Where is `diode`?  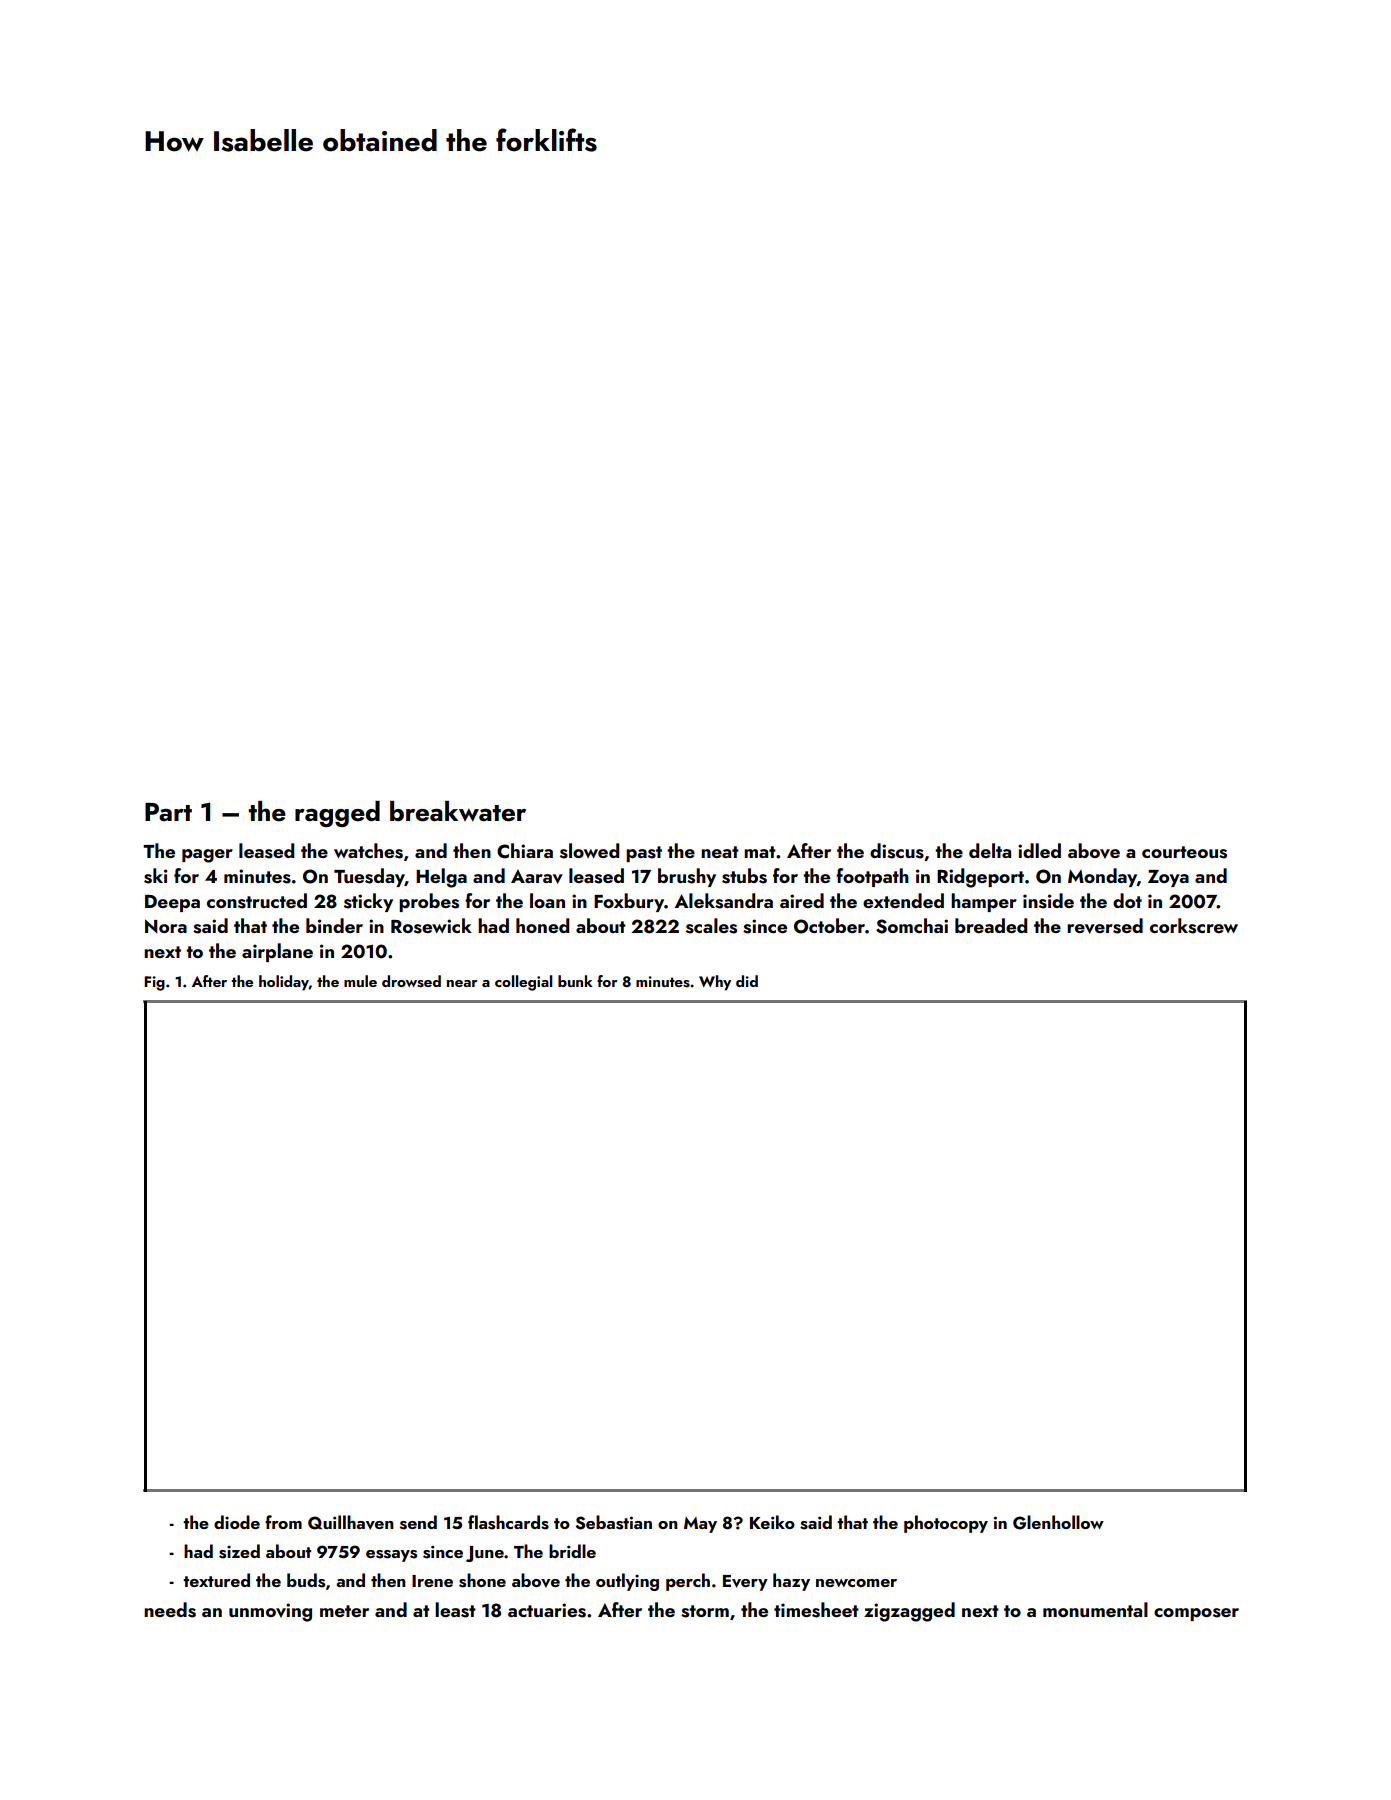 diode is located at coordinates (237, 1522).
